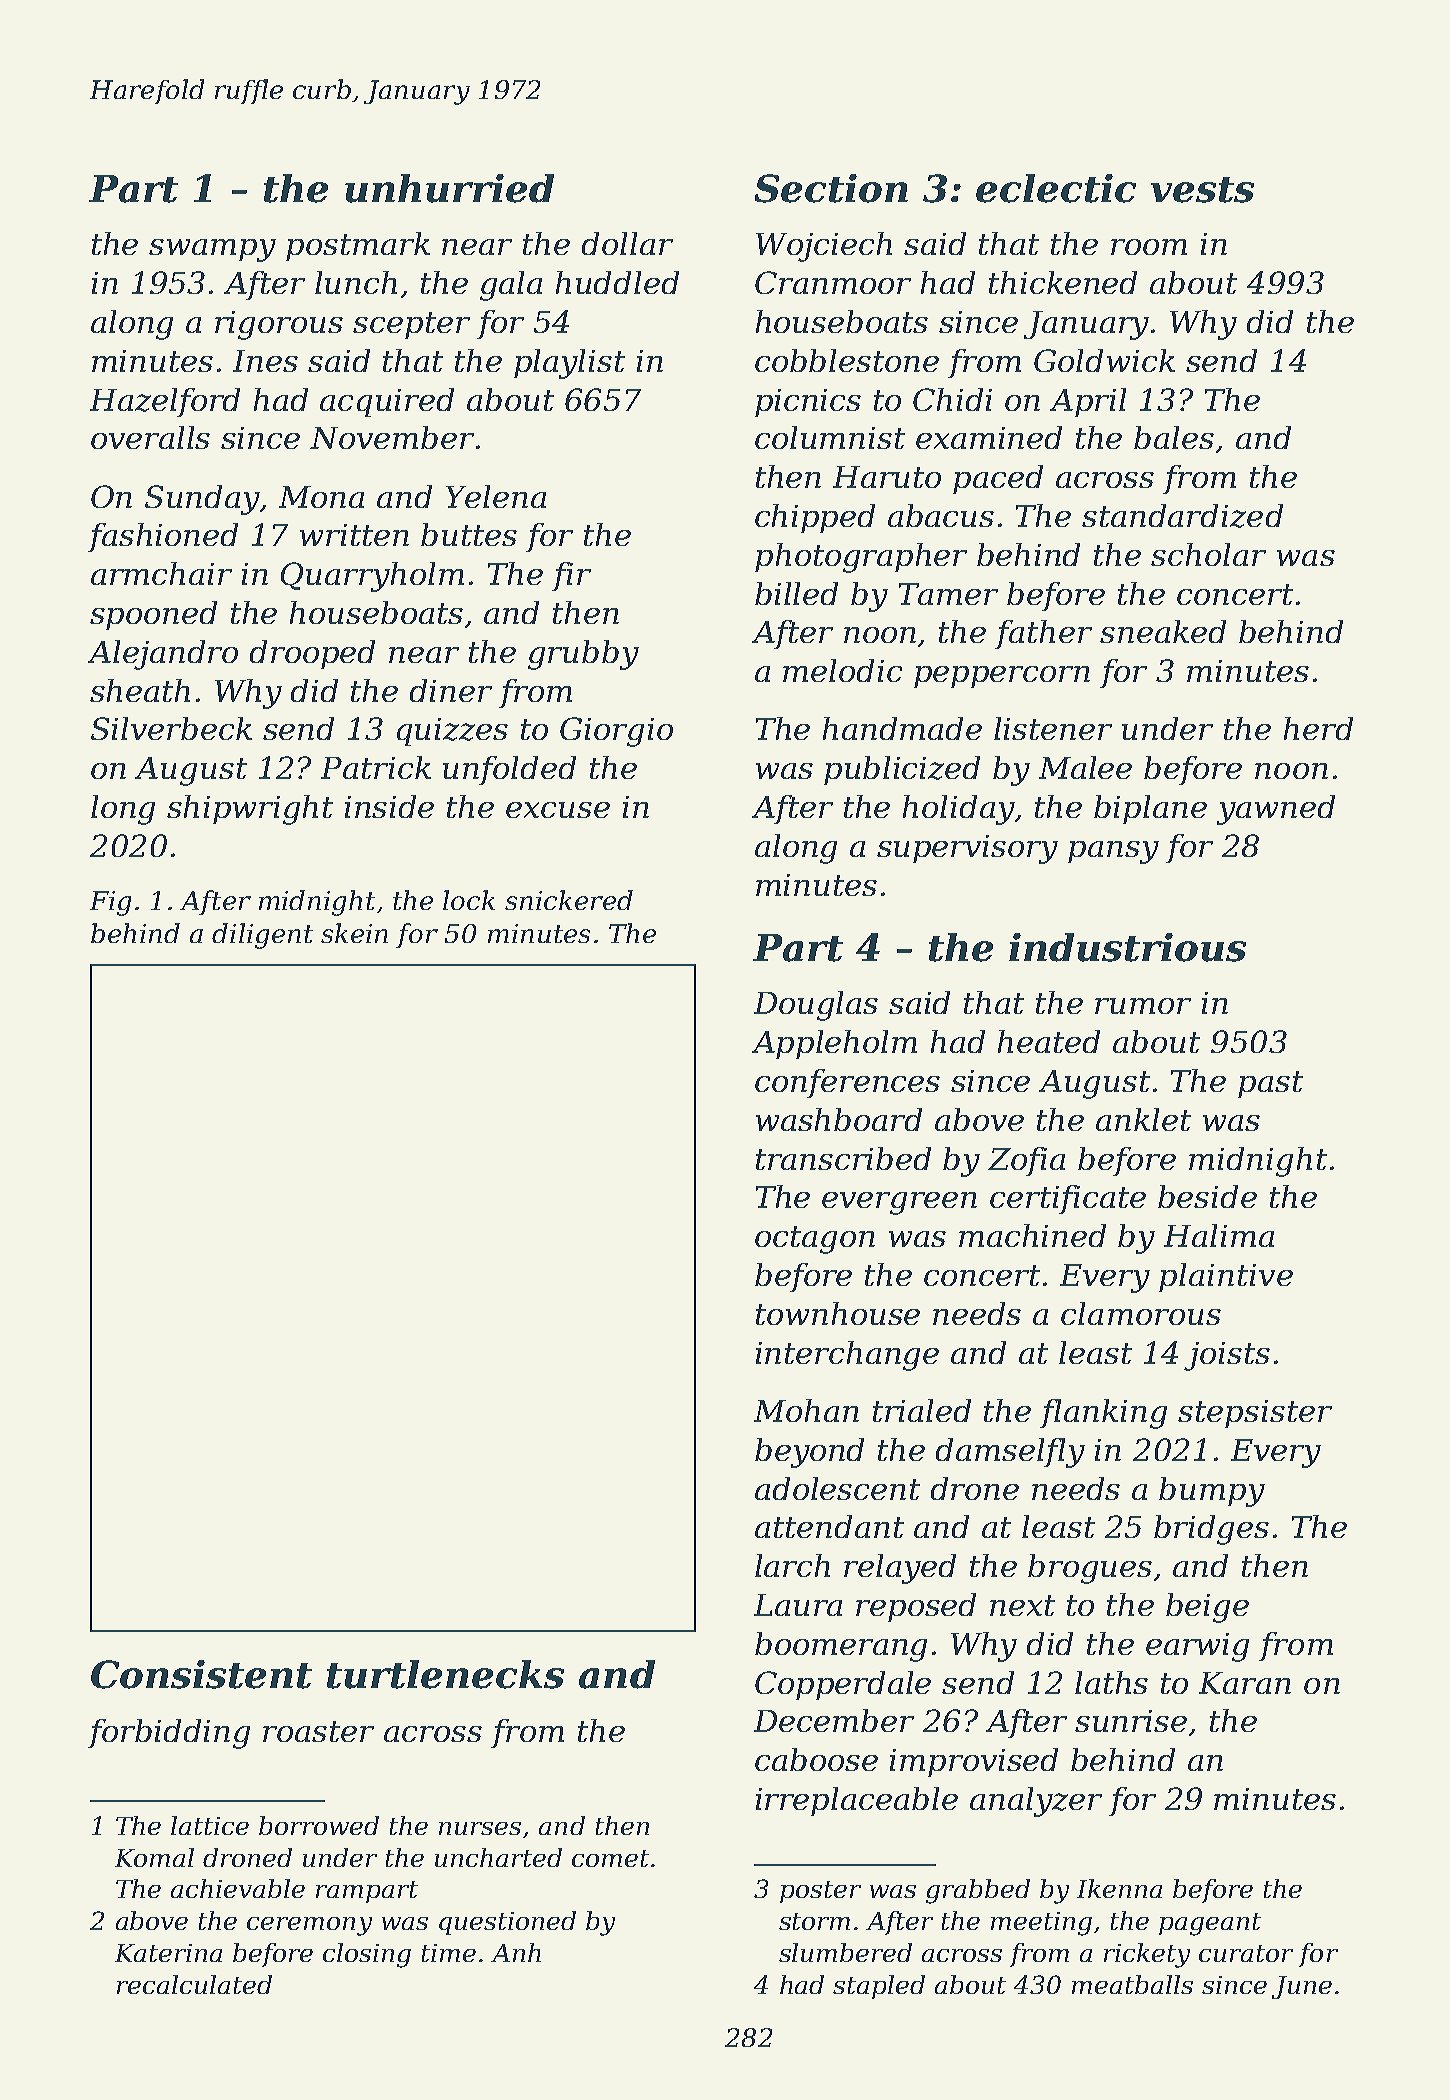 The width and height of the image is (1450, 2100). I want to click on beside, so click(1207, 1196).
